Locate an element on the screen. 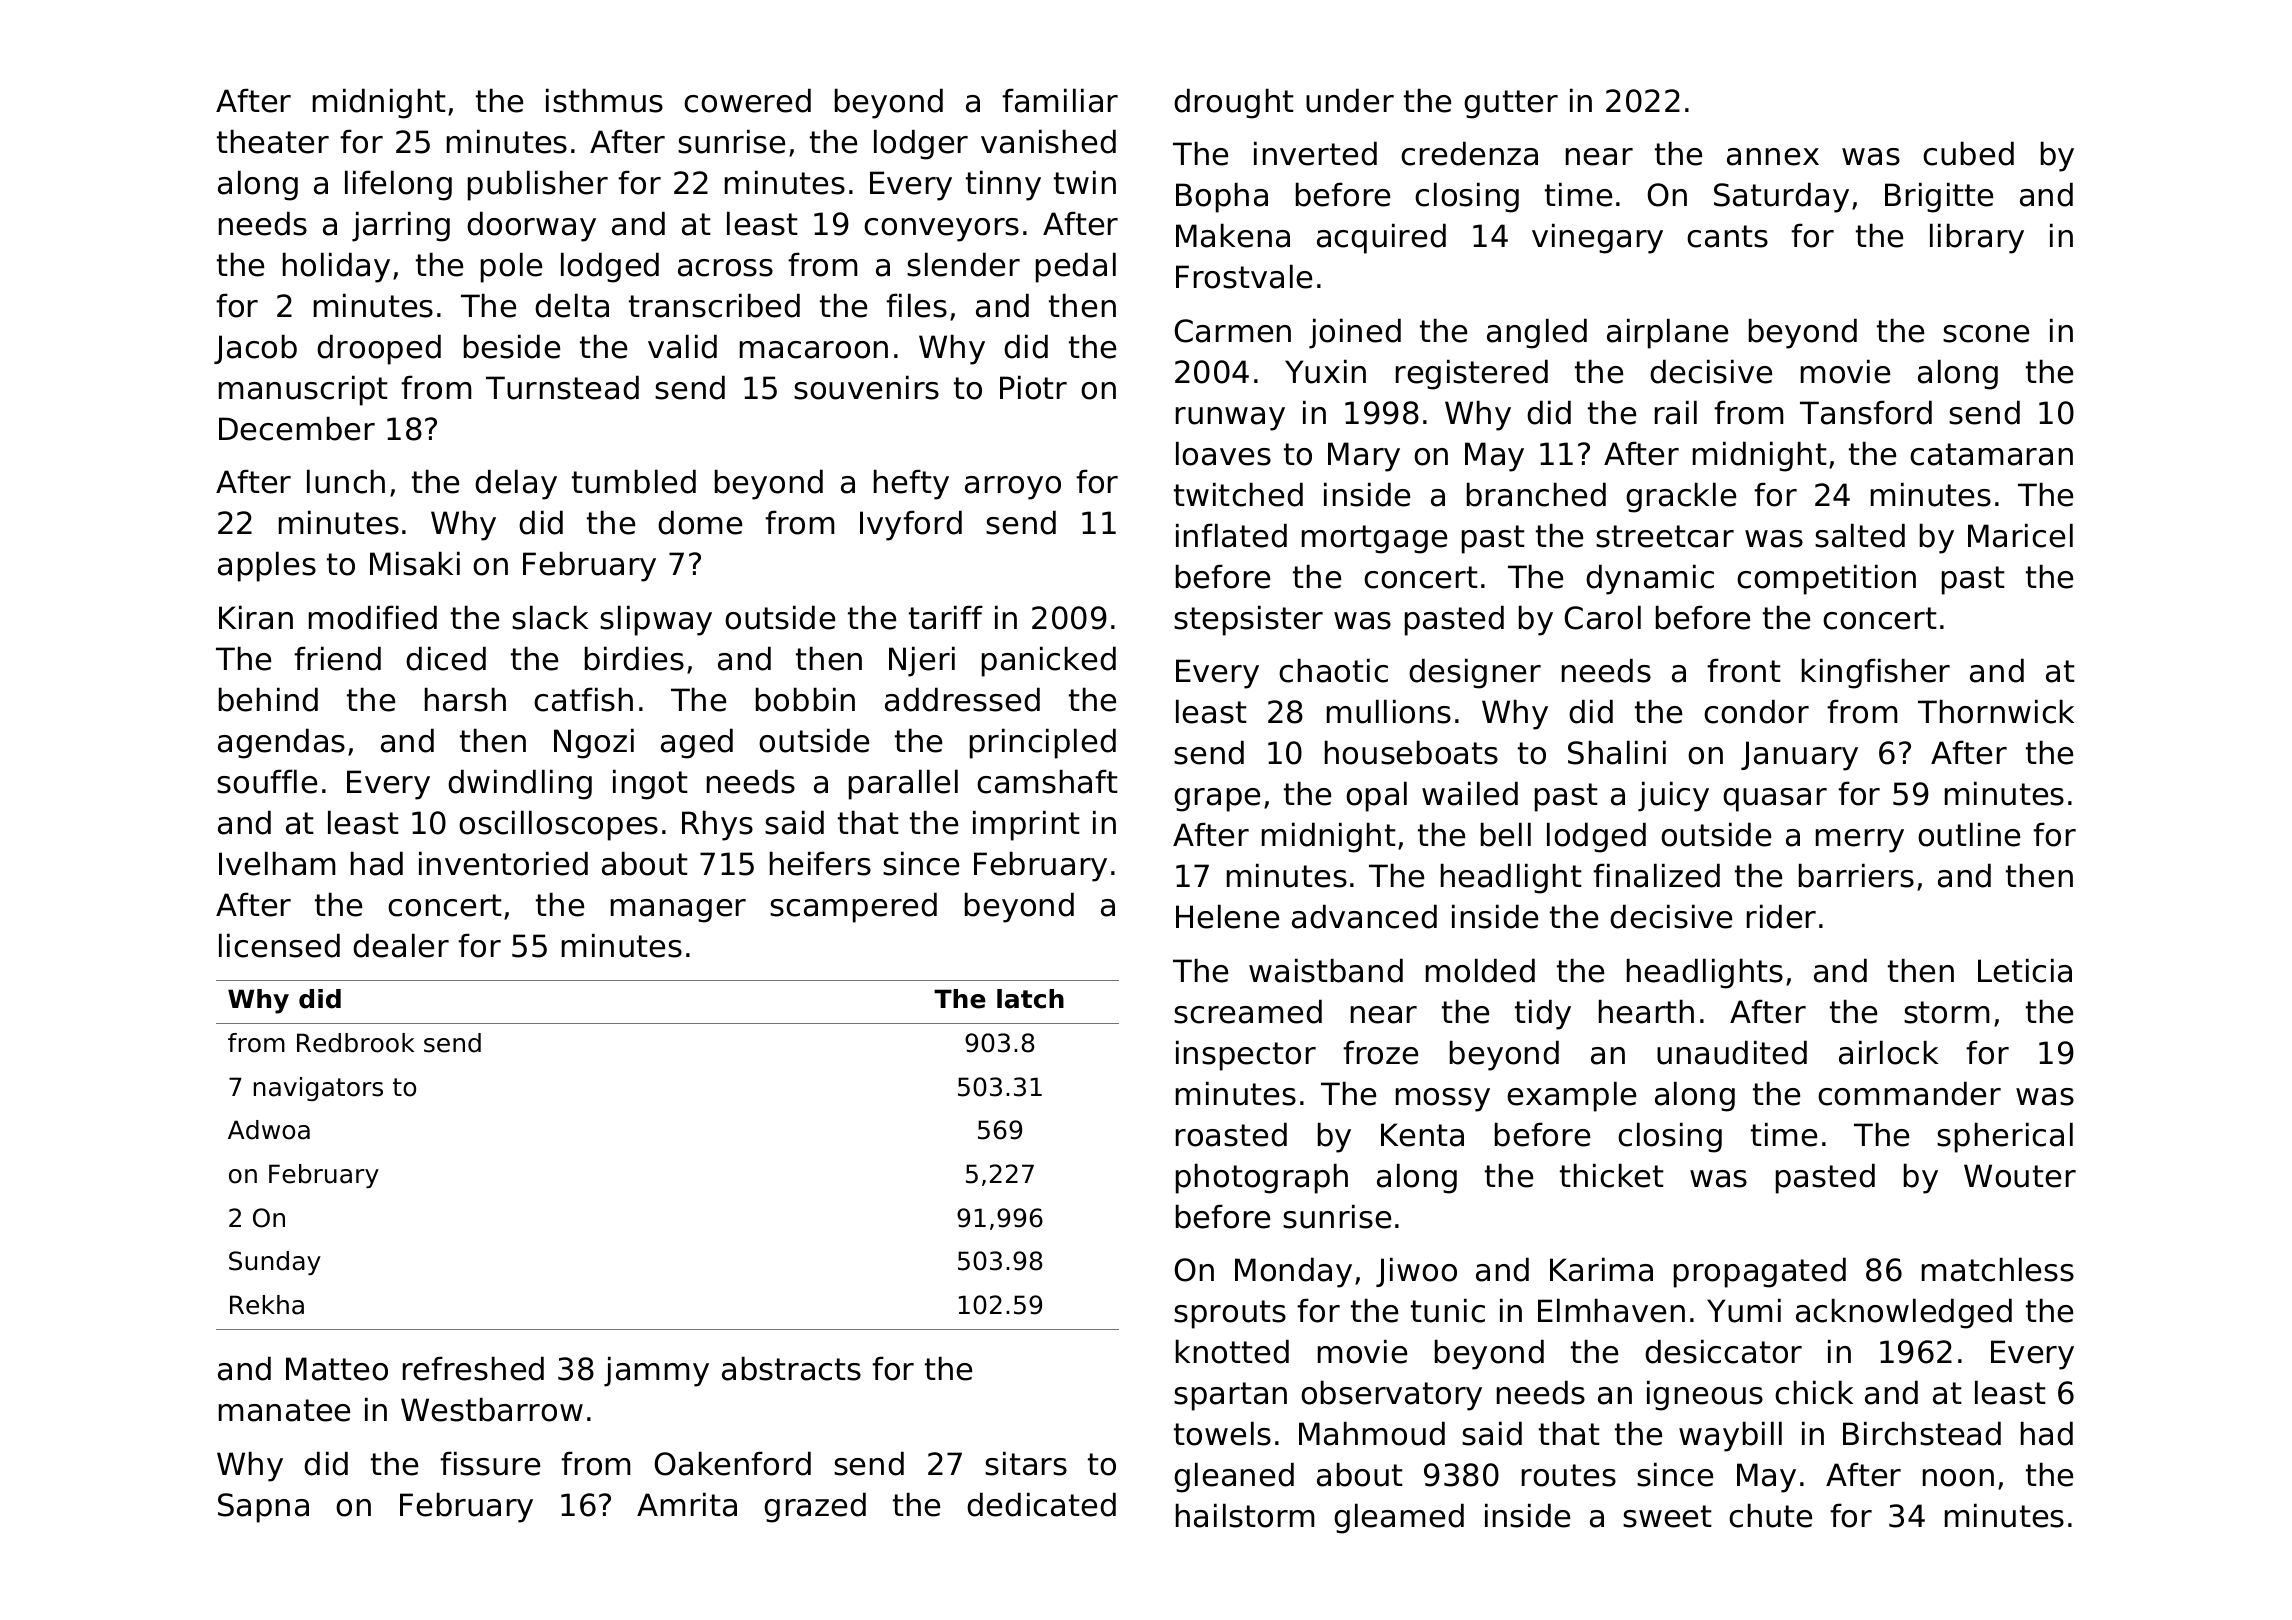 This screenshot has width=2292, height=1620. familiar is located at coordinates (1060, 100).
